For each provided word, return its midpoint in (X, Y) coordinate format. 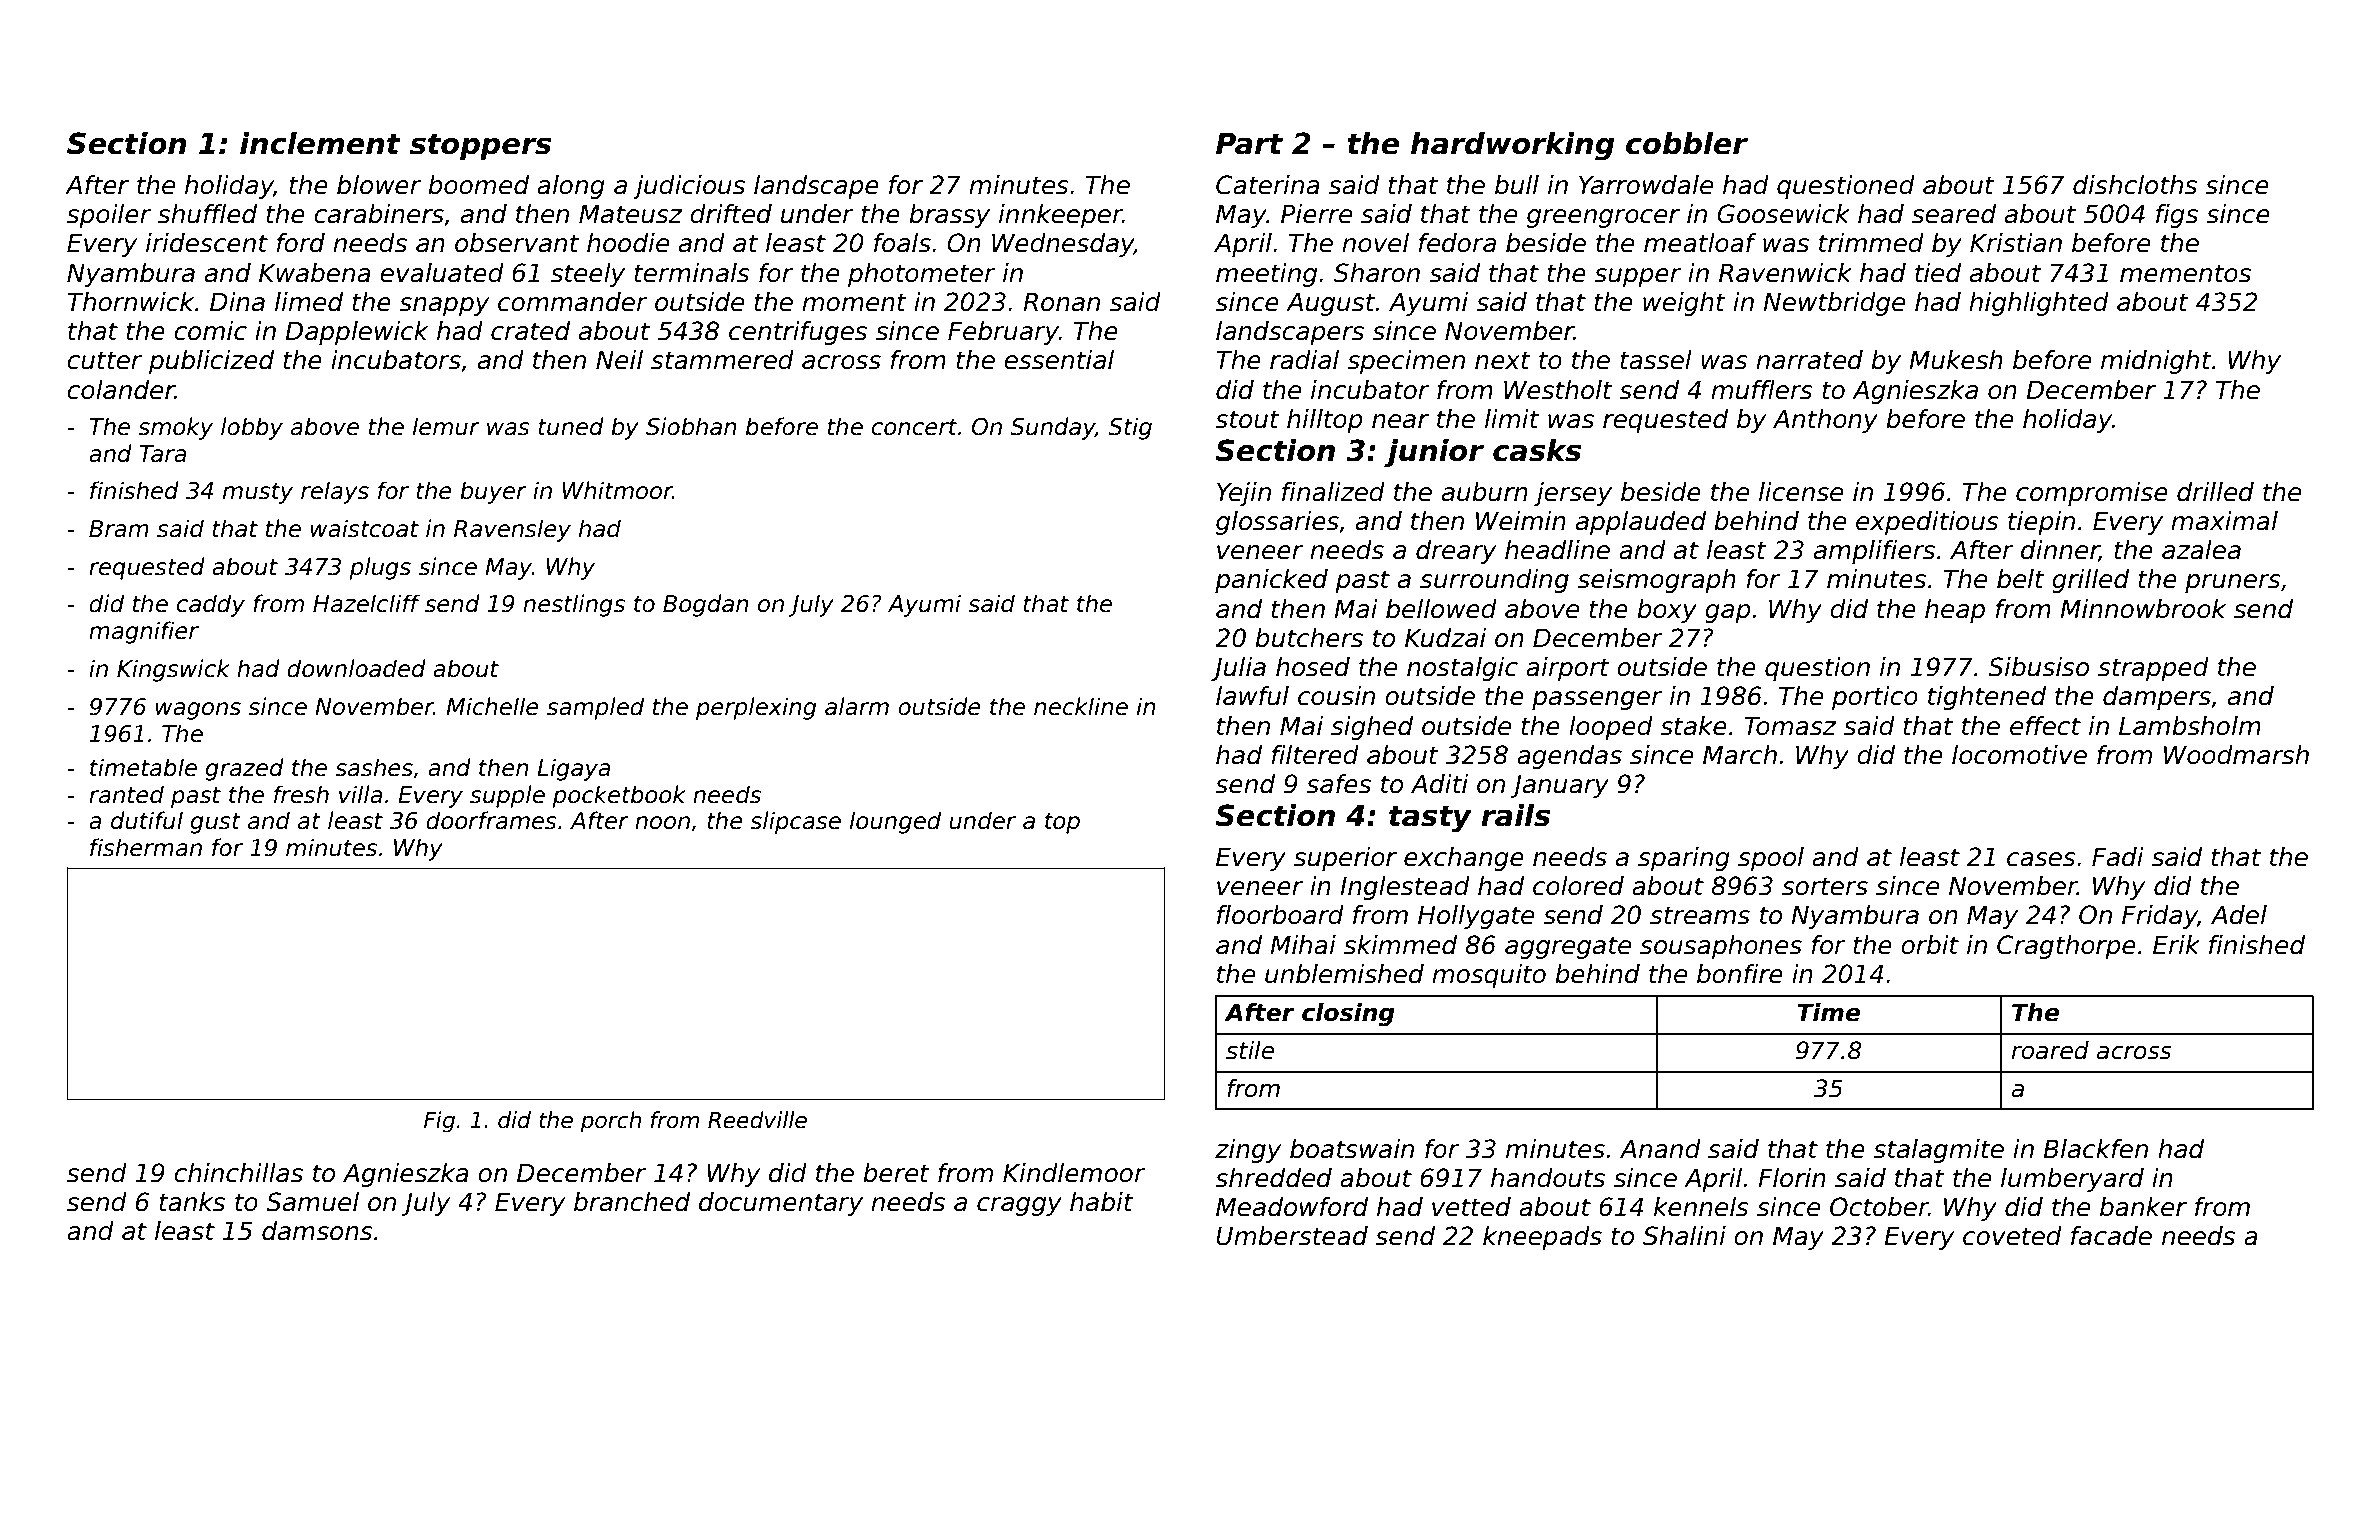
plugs (380, 568)
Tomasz (1790, 726)
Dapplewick (357, 333)
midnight (2156, 362)
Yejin (1244, 494)
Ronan (1061, 302)
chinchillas (238, 1173)
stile (1250, 1050)
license (1801, 492)
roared (2050, 1050)
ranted (126, 794)
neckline (1081, 706)
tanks (192, 1202)
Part (1249, 144)
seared (1954, 214)
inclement (320, 143)
